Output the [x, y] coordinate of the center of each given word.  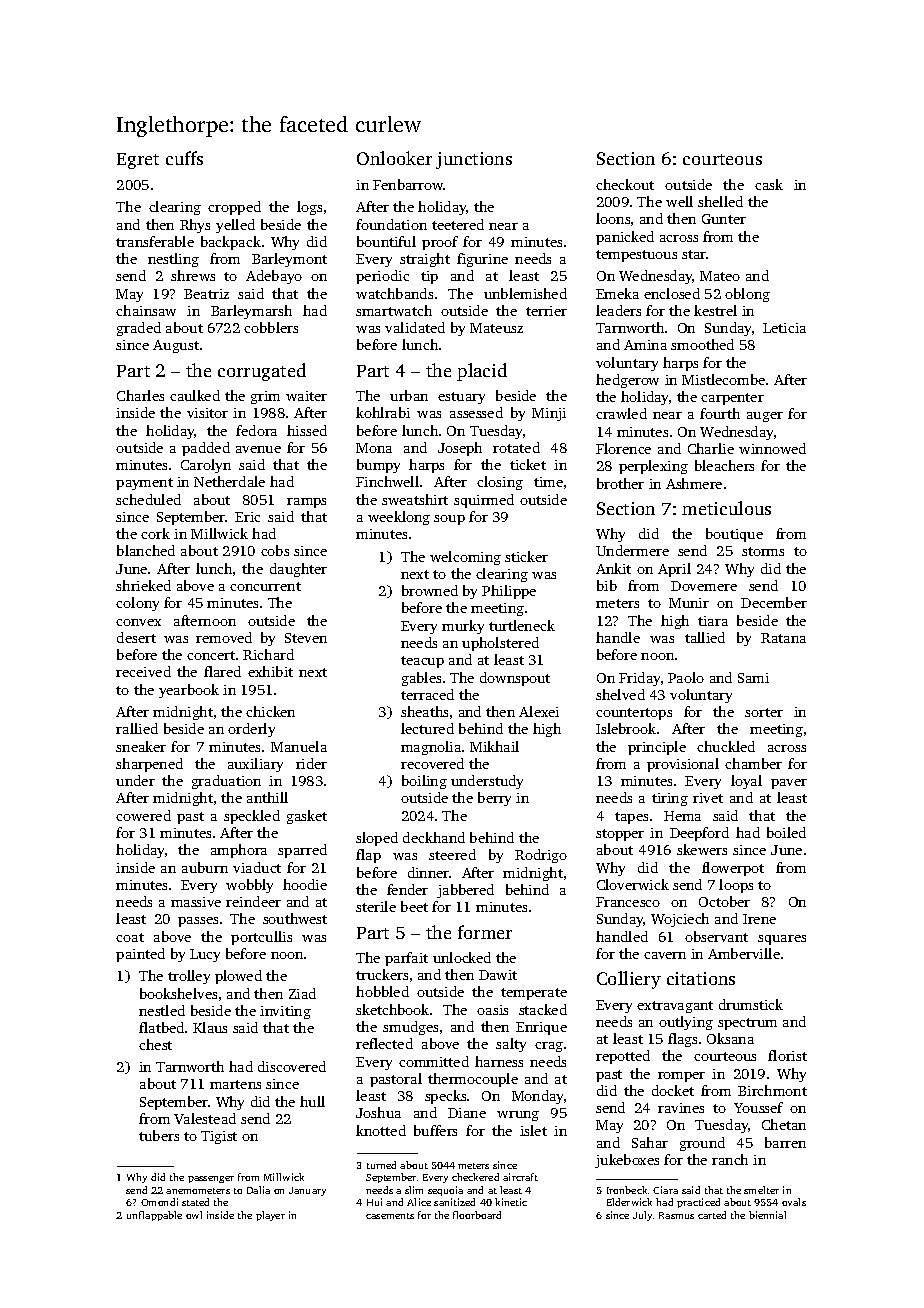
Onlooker [394, 158]
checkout [625, 184]
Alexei [539, 711]
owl [194, 1215]
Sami [753, 678]
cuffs [184, 158]
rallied [137, 728]
